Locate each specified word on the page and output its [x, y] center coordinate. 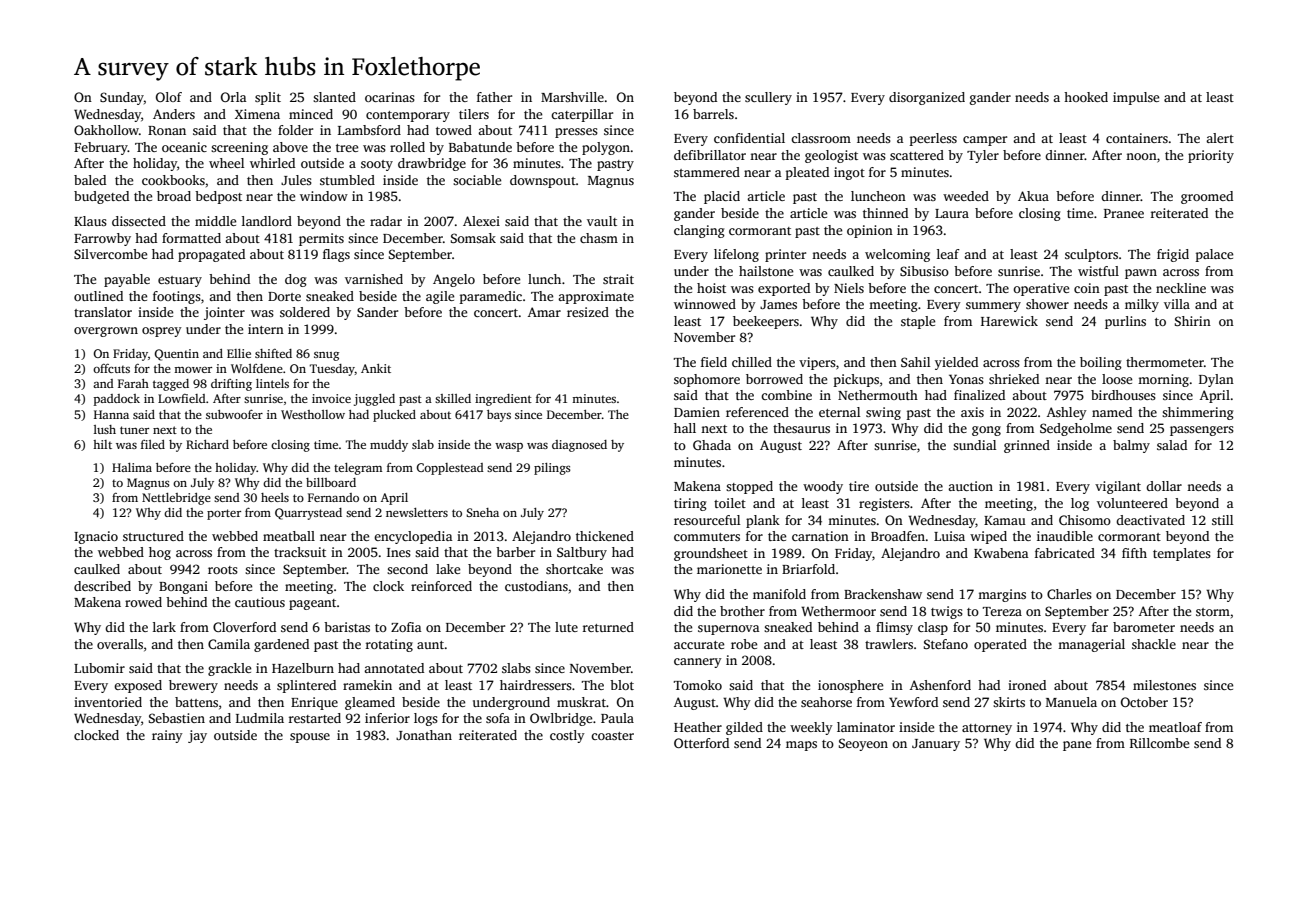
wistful [1098, 271]
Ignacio [96, 537]
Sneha [482, 512]
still [1222, 520]
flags [336, 255]
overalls [120, 644]
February [101, 148]
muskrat [581, 702]
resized [588, 312]
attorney [987, 729]
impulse [1136, 98]
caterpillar [582, 115]
